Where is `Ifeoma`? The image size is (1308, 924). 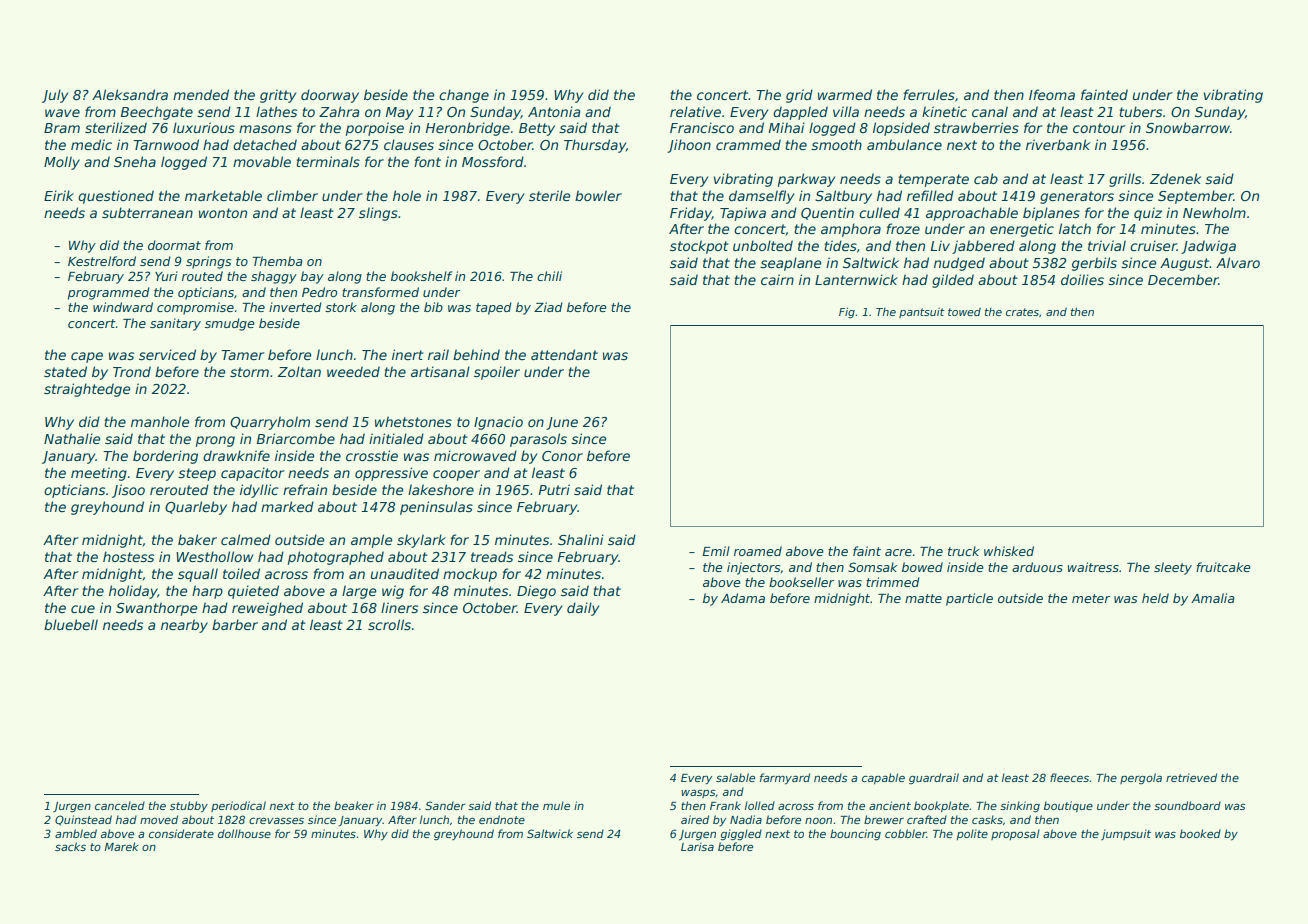 Ifeoma is located at coordinates (1052, 94).
